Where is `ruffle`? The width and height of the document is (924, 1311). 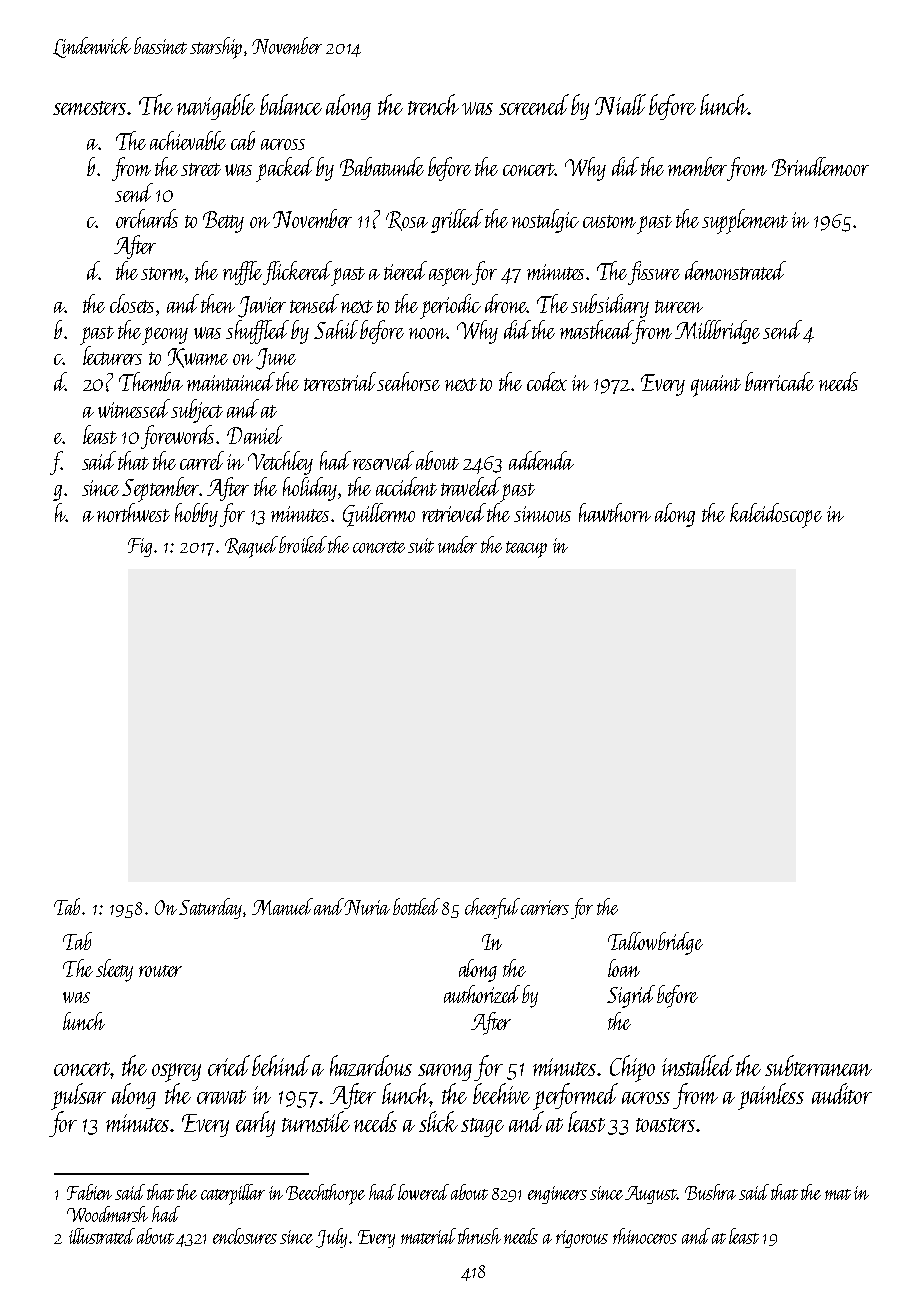
ruffle is located at coordinates (243, 273).
